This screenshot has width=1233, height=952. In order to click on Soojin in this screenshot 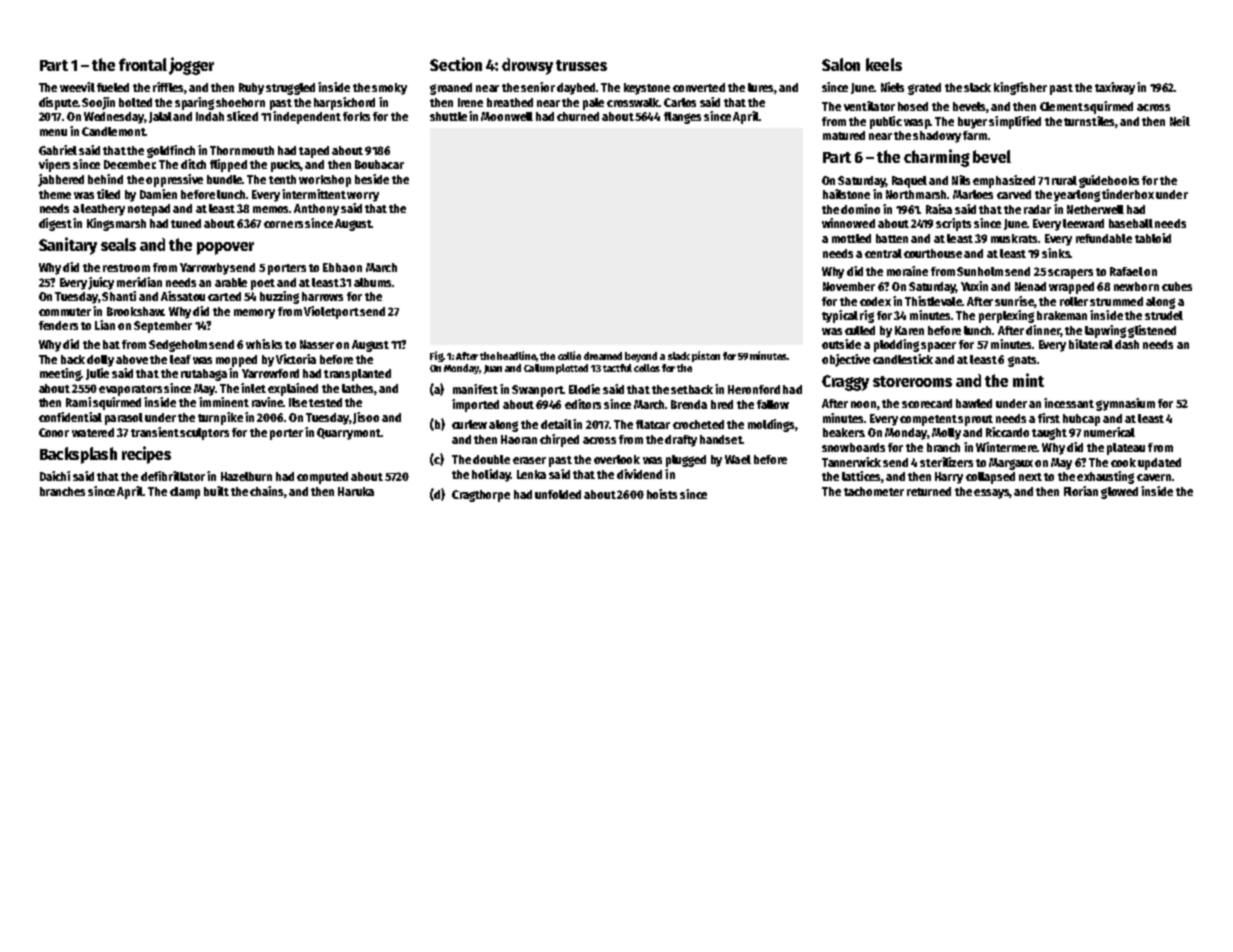, I will do `click(98, 103)`.
